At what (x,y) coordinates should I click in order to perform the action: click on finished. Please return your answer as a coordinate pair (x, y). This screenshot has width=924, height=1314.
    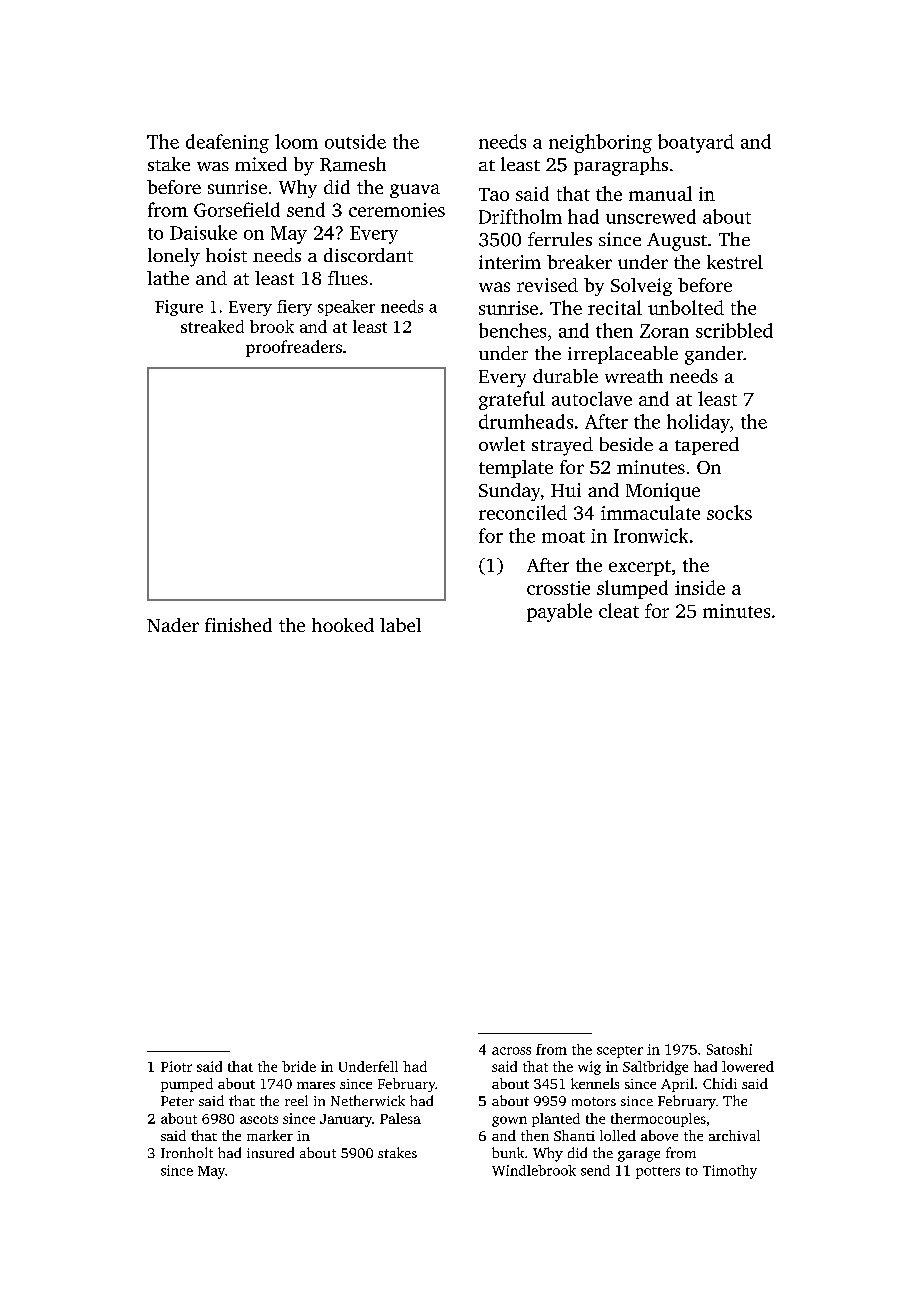
    Looking at the image, I should click on (238, 625).
